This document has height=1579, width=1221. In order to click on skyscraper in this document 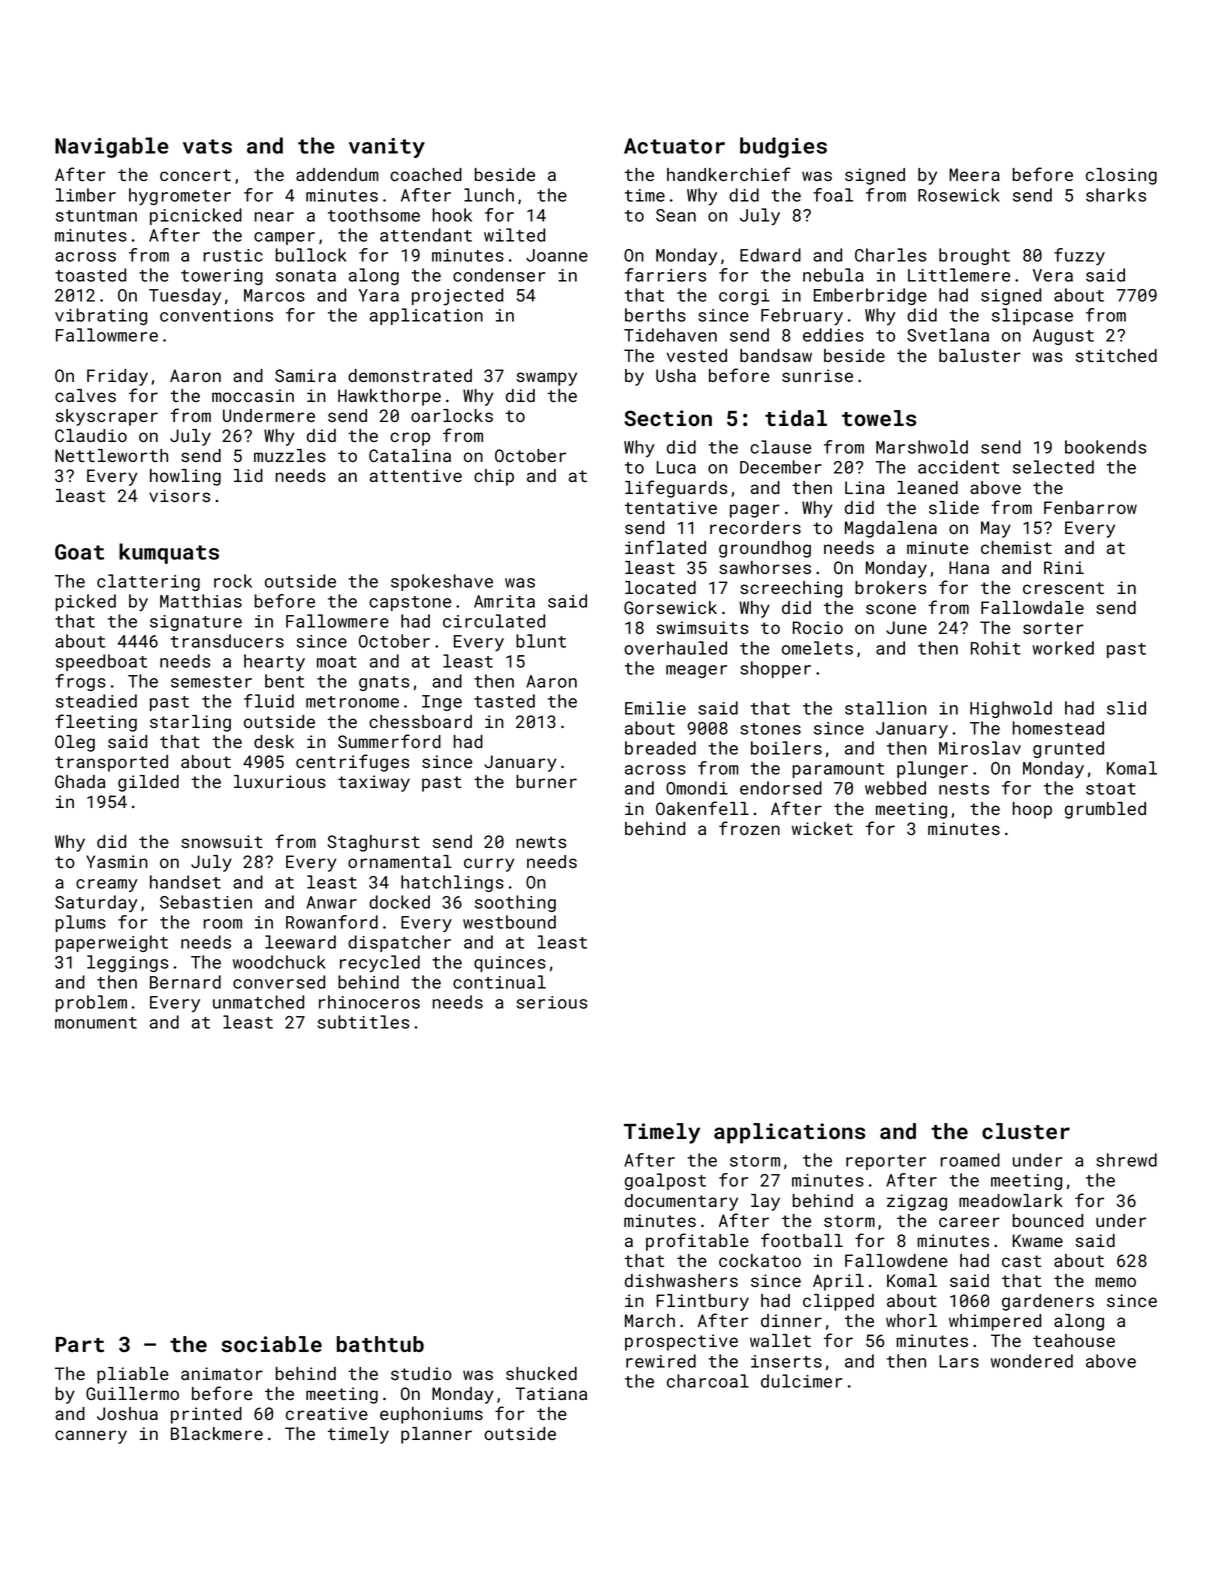, I will do `click(107, 417)`.
